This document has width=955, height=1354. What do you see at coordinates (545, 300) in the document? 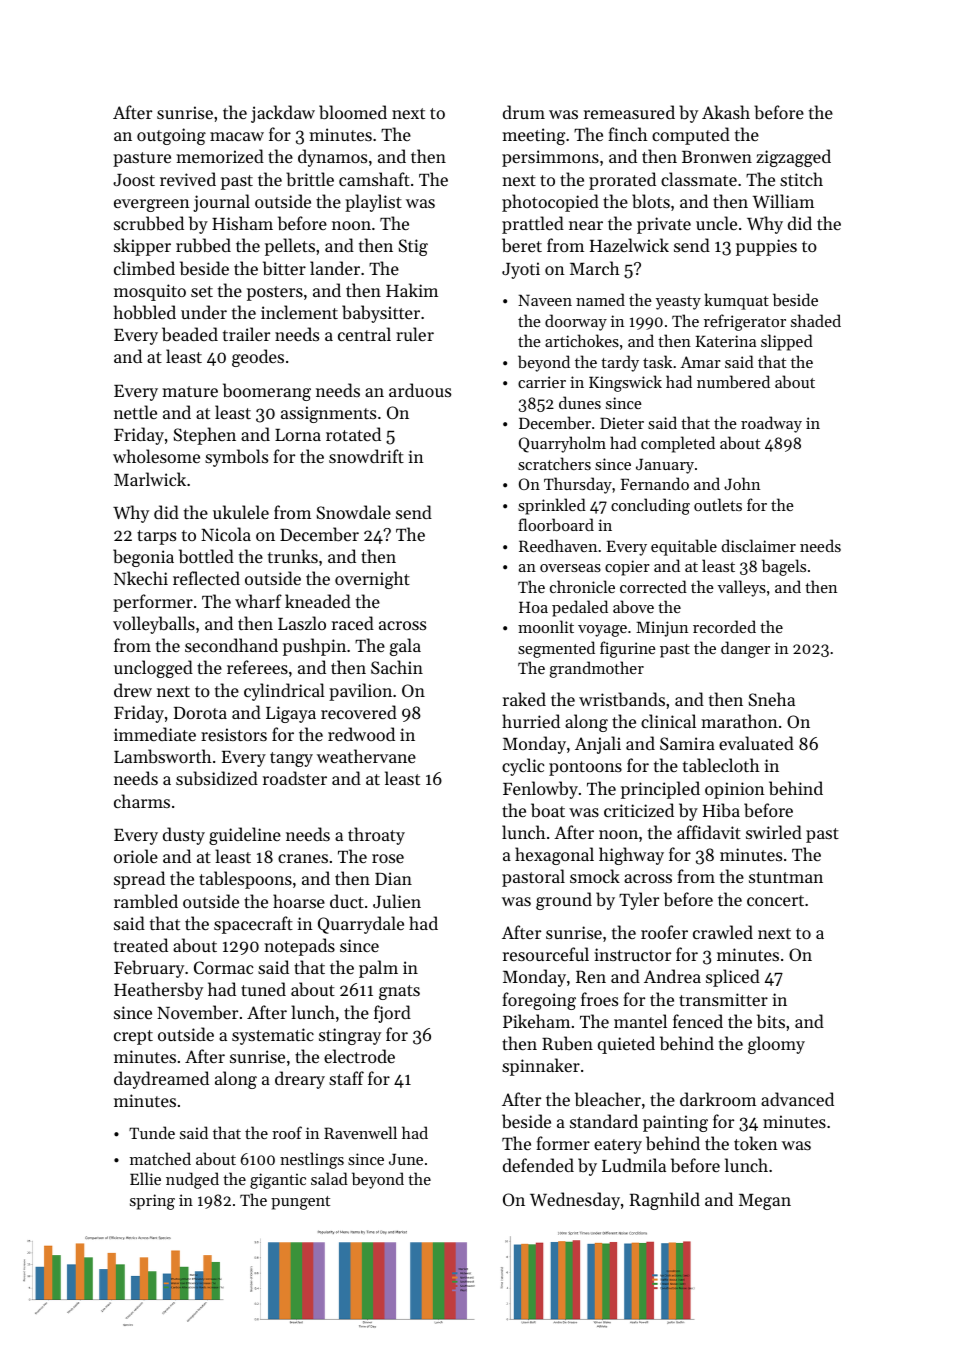
I see `Naveen` at bounding box center [545, 300].
